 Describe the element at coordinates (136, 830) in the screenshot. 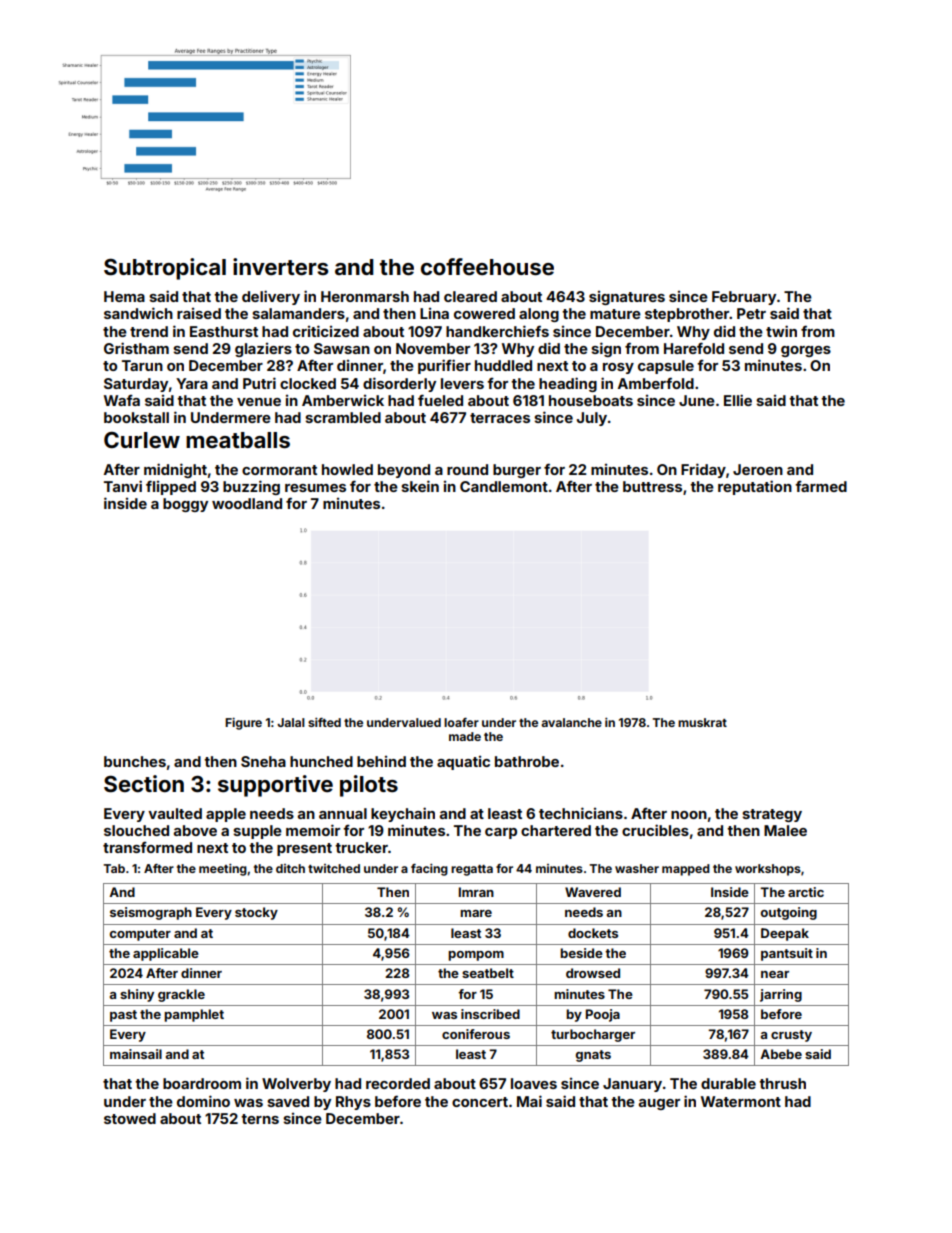

I see `slouched` at that location.
